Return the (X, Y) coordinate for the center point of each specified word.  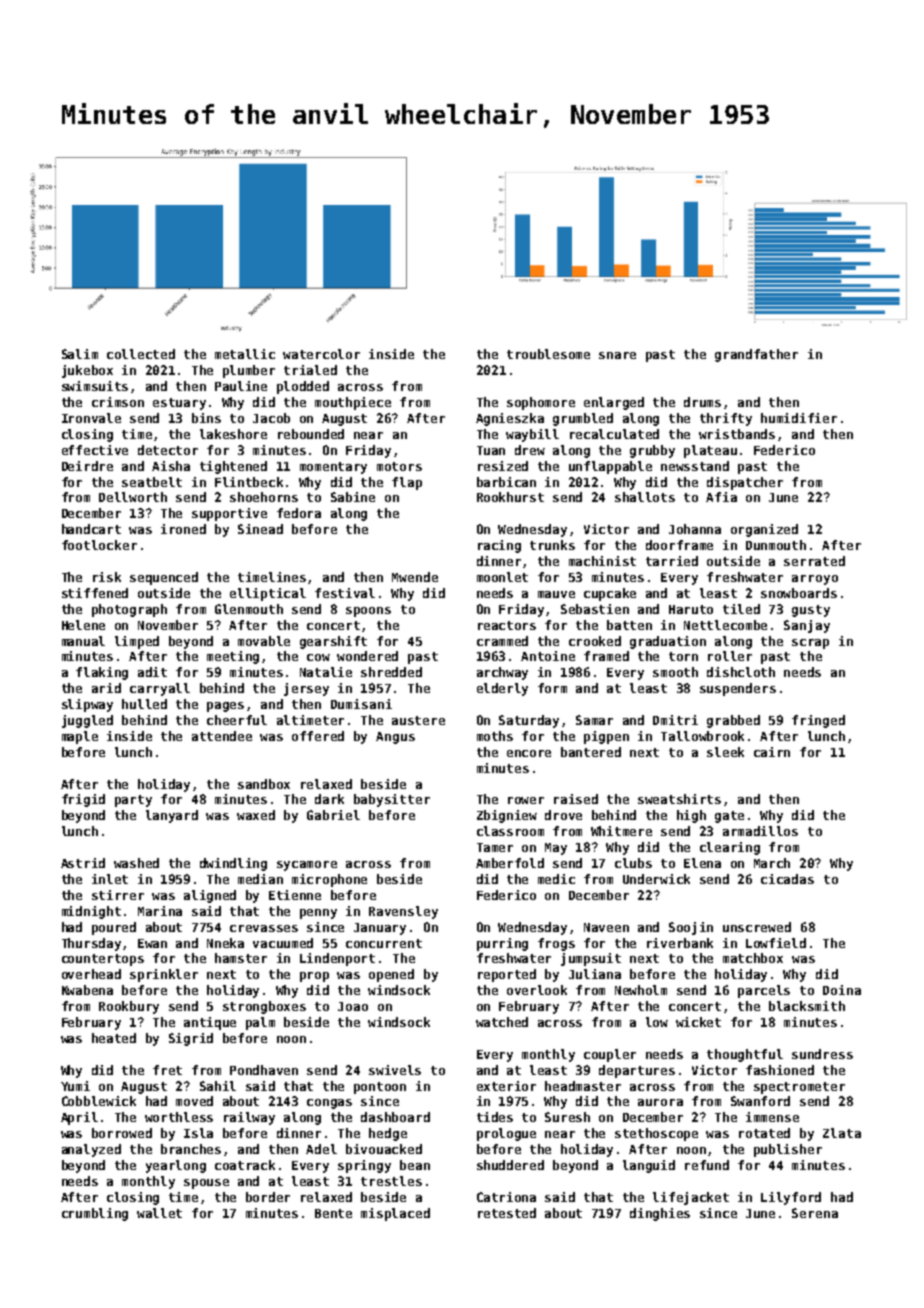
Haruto (691, 609)
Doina (842, 990)
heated (114, 1038)
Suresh (567, 1117)
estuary (179, 404)
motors (399, 466)
